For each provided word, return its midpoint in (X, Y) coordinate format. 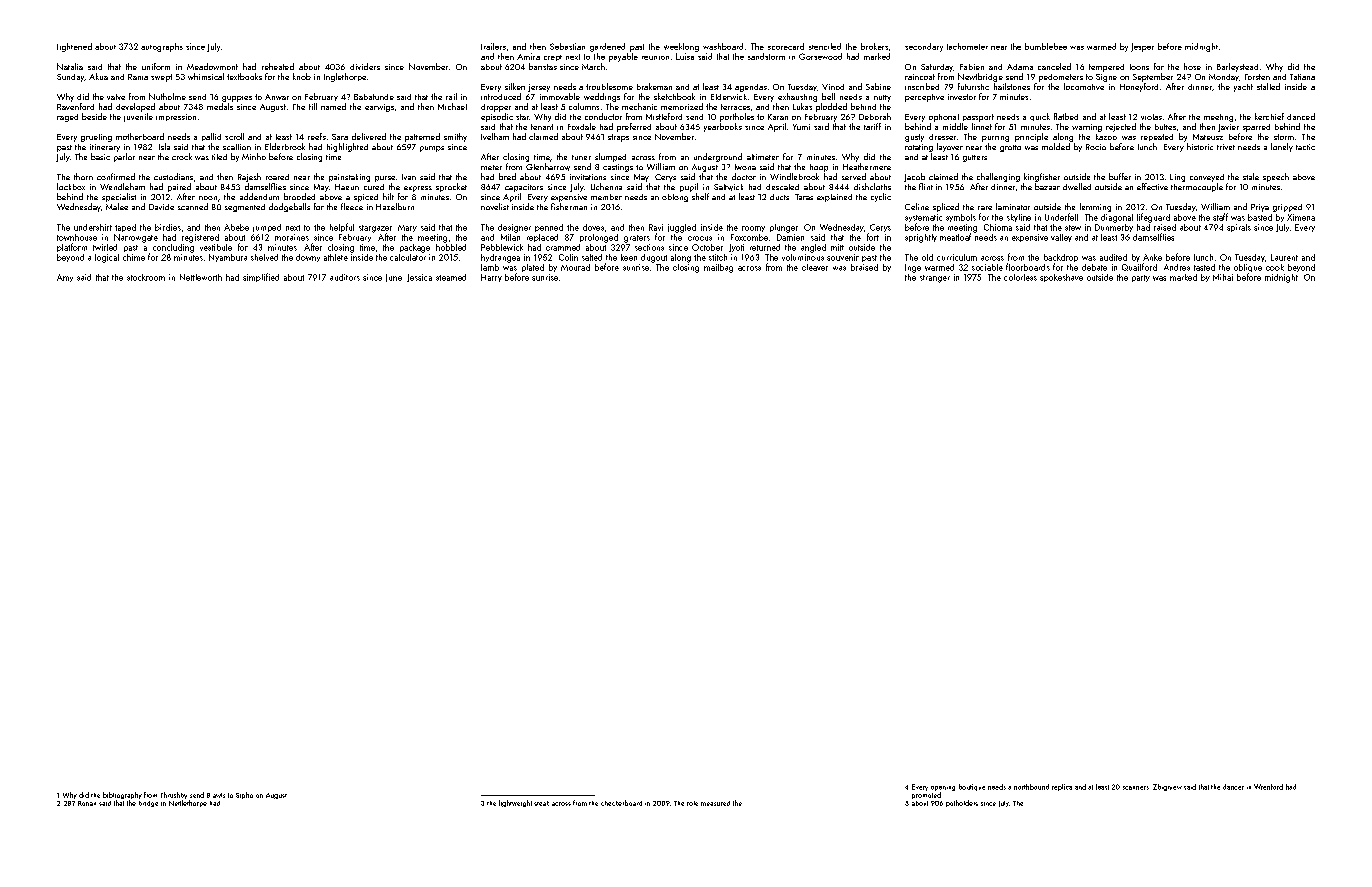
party (1141, 278)
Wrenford (1268, 787)
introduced (501, 96)
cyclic (881, 197)
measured (715, 803)
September (1153, 77)
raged (67, 118)
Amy (65, 278)
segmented (245, 208)
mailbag (718, 268)
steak (541, 803)
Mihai (1223, 277)
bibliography (122, 795)
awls (219, 795)
